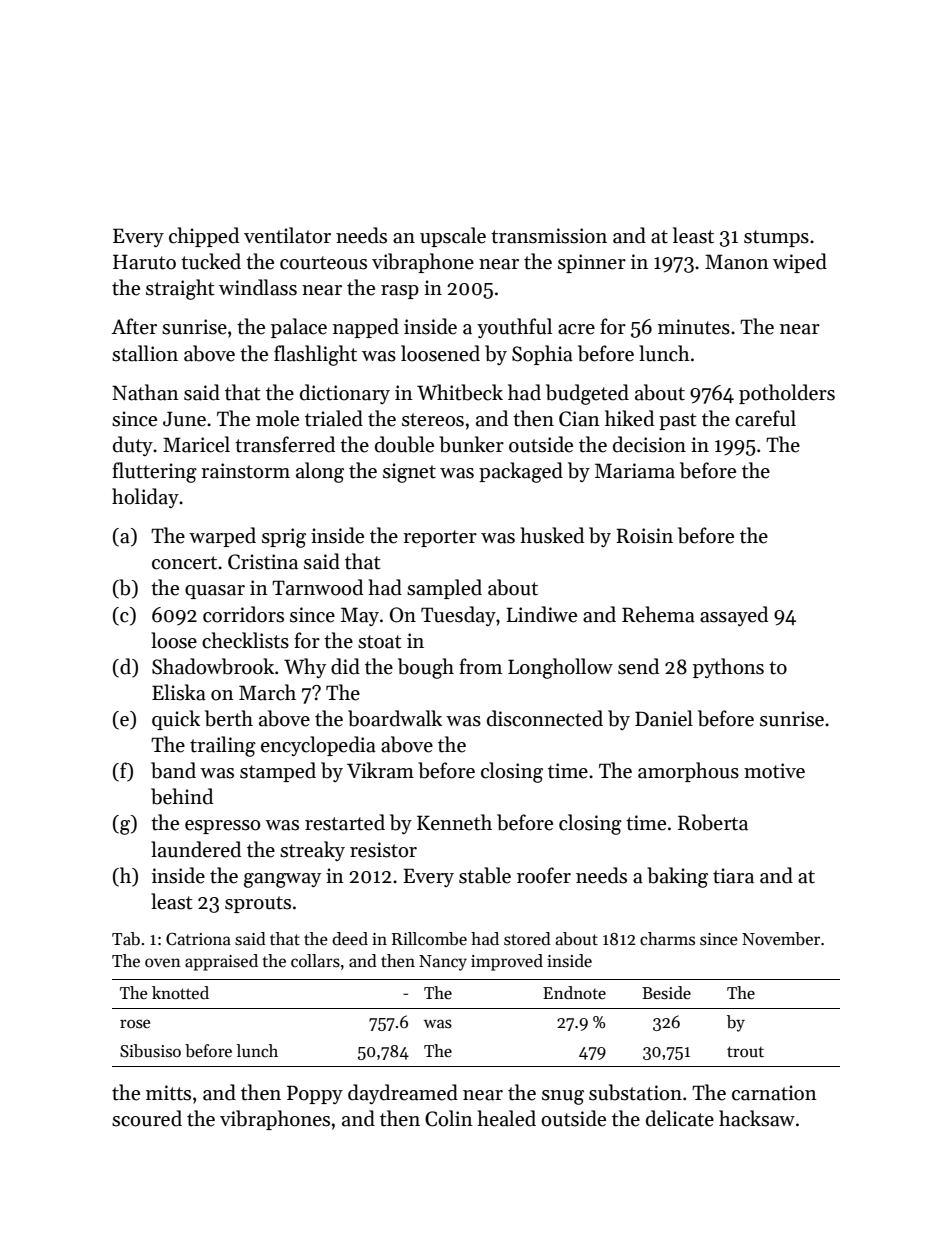 The image size is (952, 1233). Describe the element at coordinates (267, 692) in the page. I see `March` at that location.
